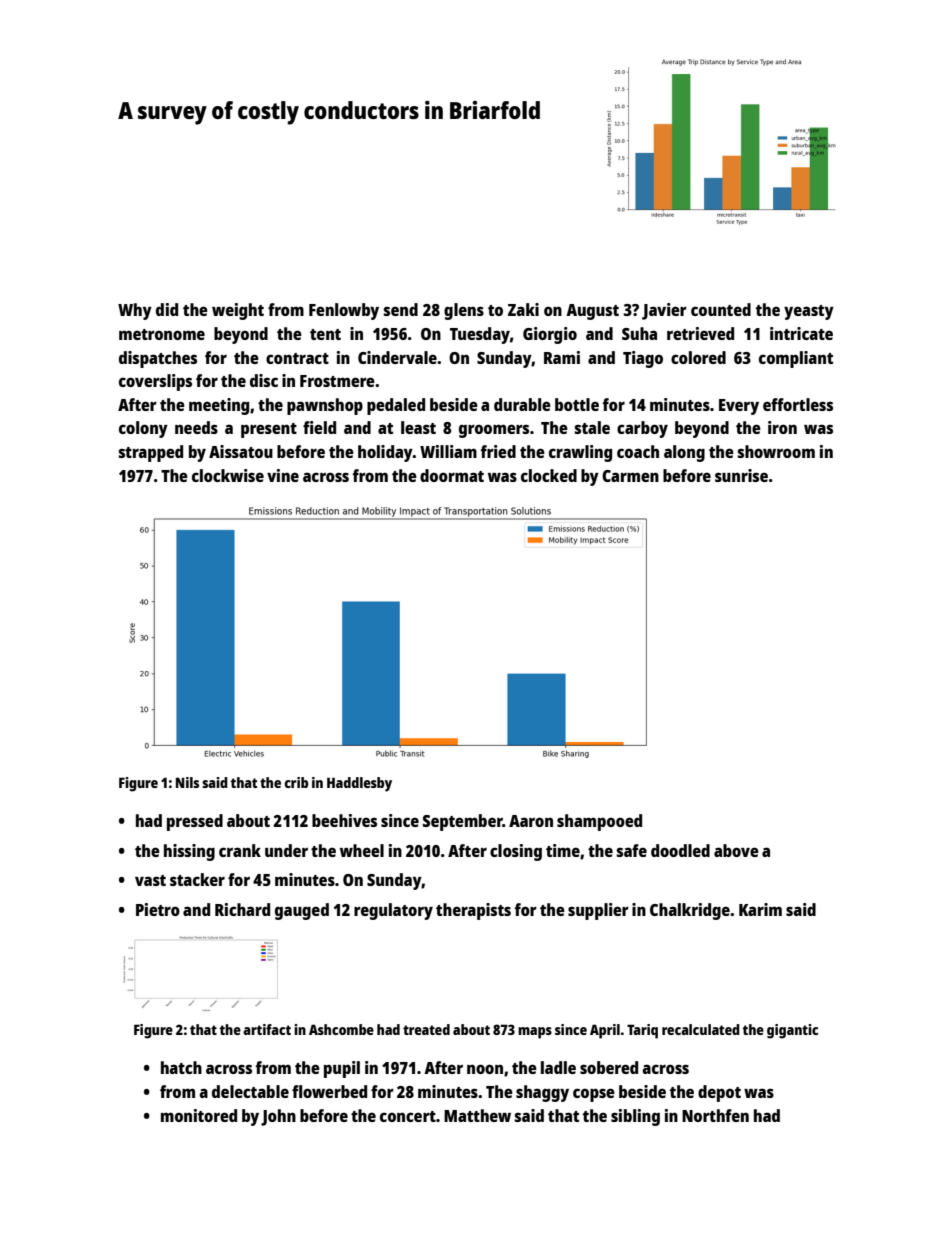 The width and height of the screenshot is (952, 1233). Describe the element at coordinates (792, 1031) in the screenshot. I see `gigantic` at that location.
